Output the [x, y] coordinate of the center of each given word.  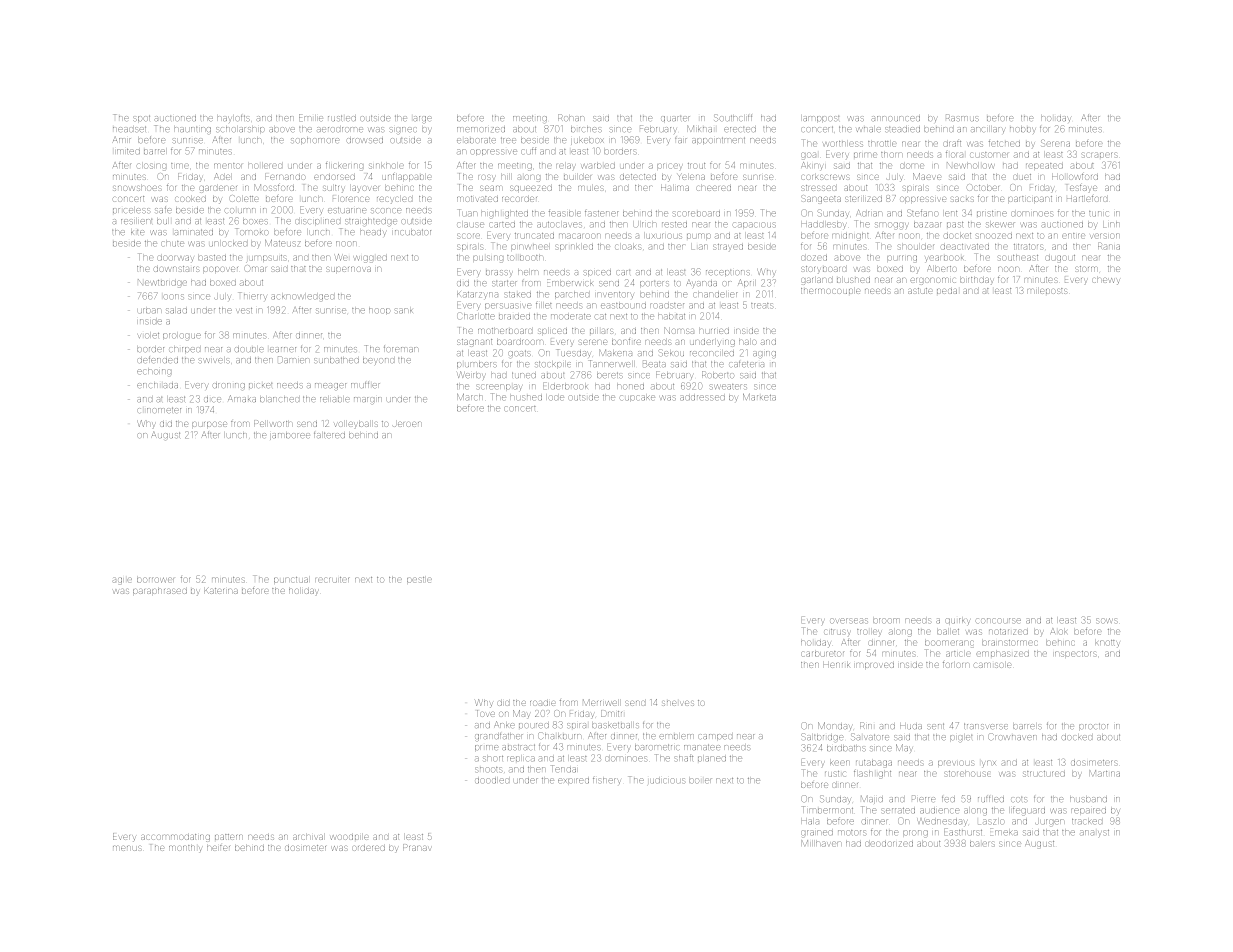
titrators [1028, 247]
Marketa [759, 397]
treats [762, 305]
